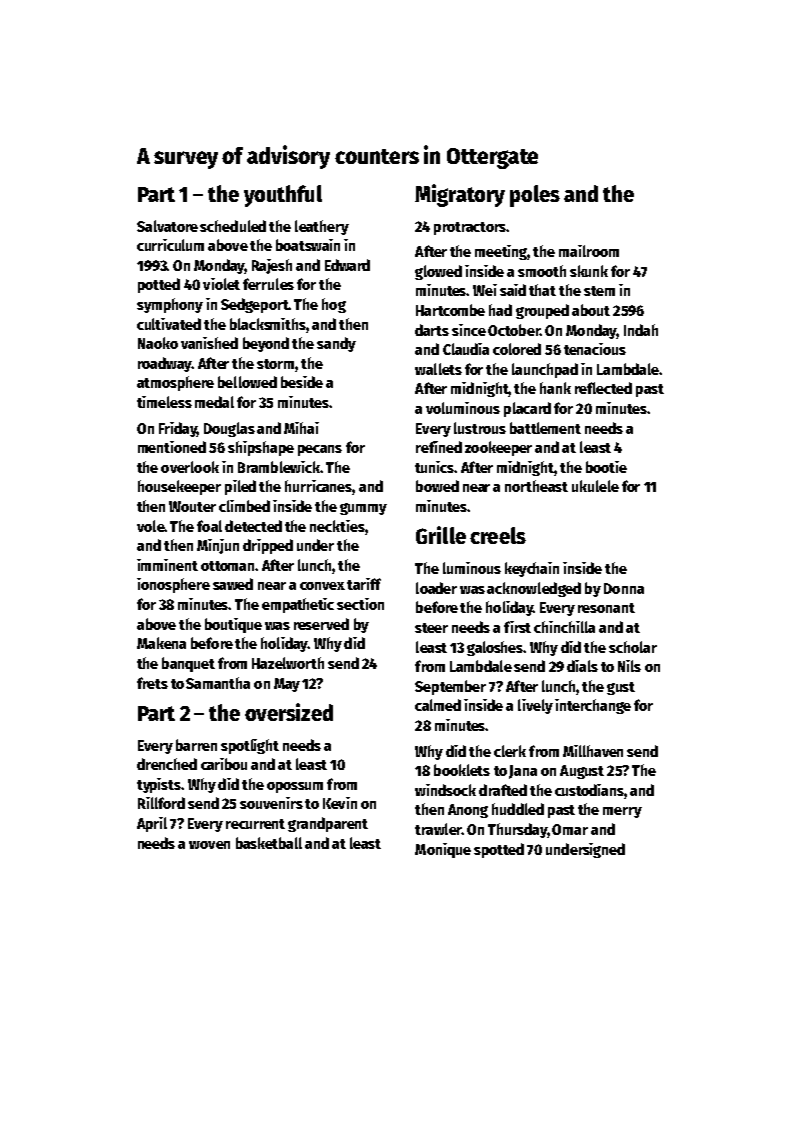 This image has width=804, height=1140. Describe the element at coordinates (595, 486) in the image. I see `ukulele` at that location.
